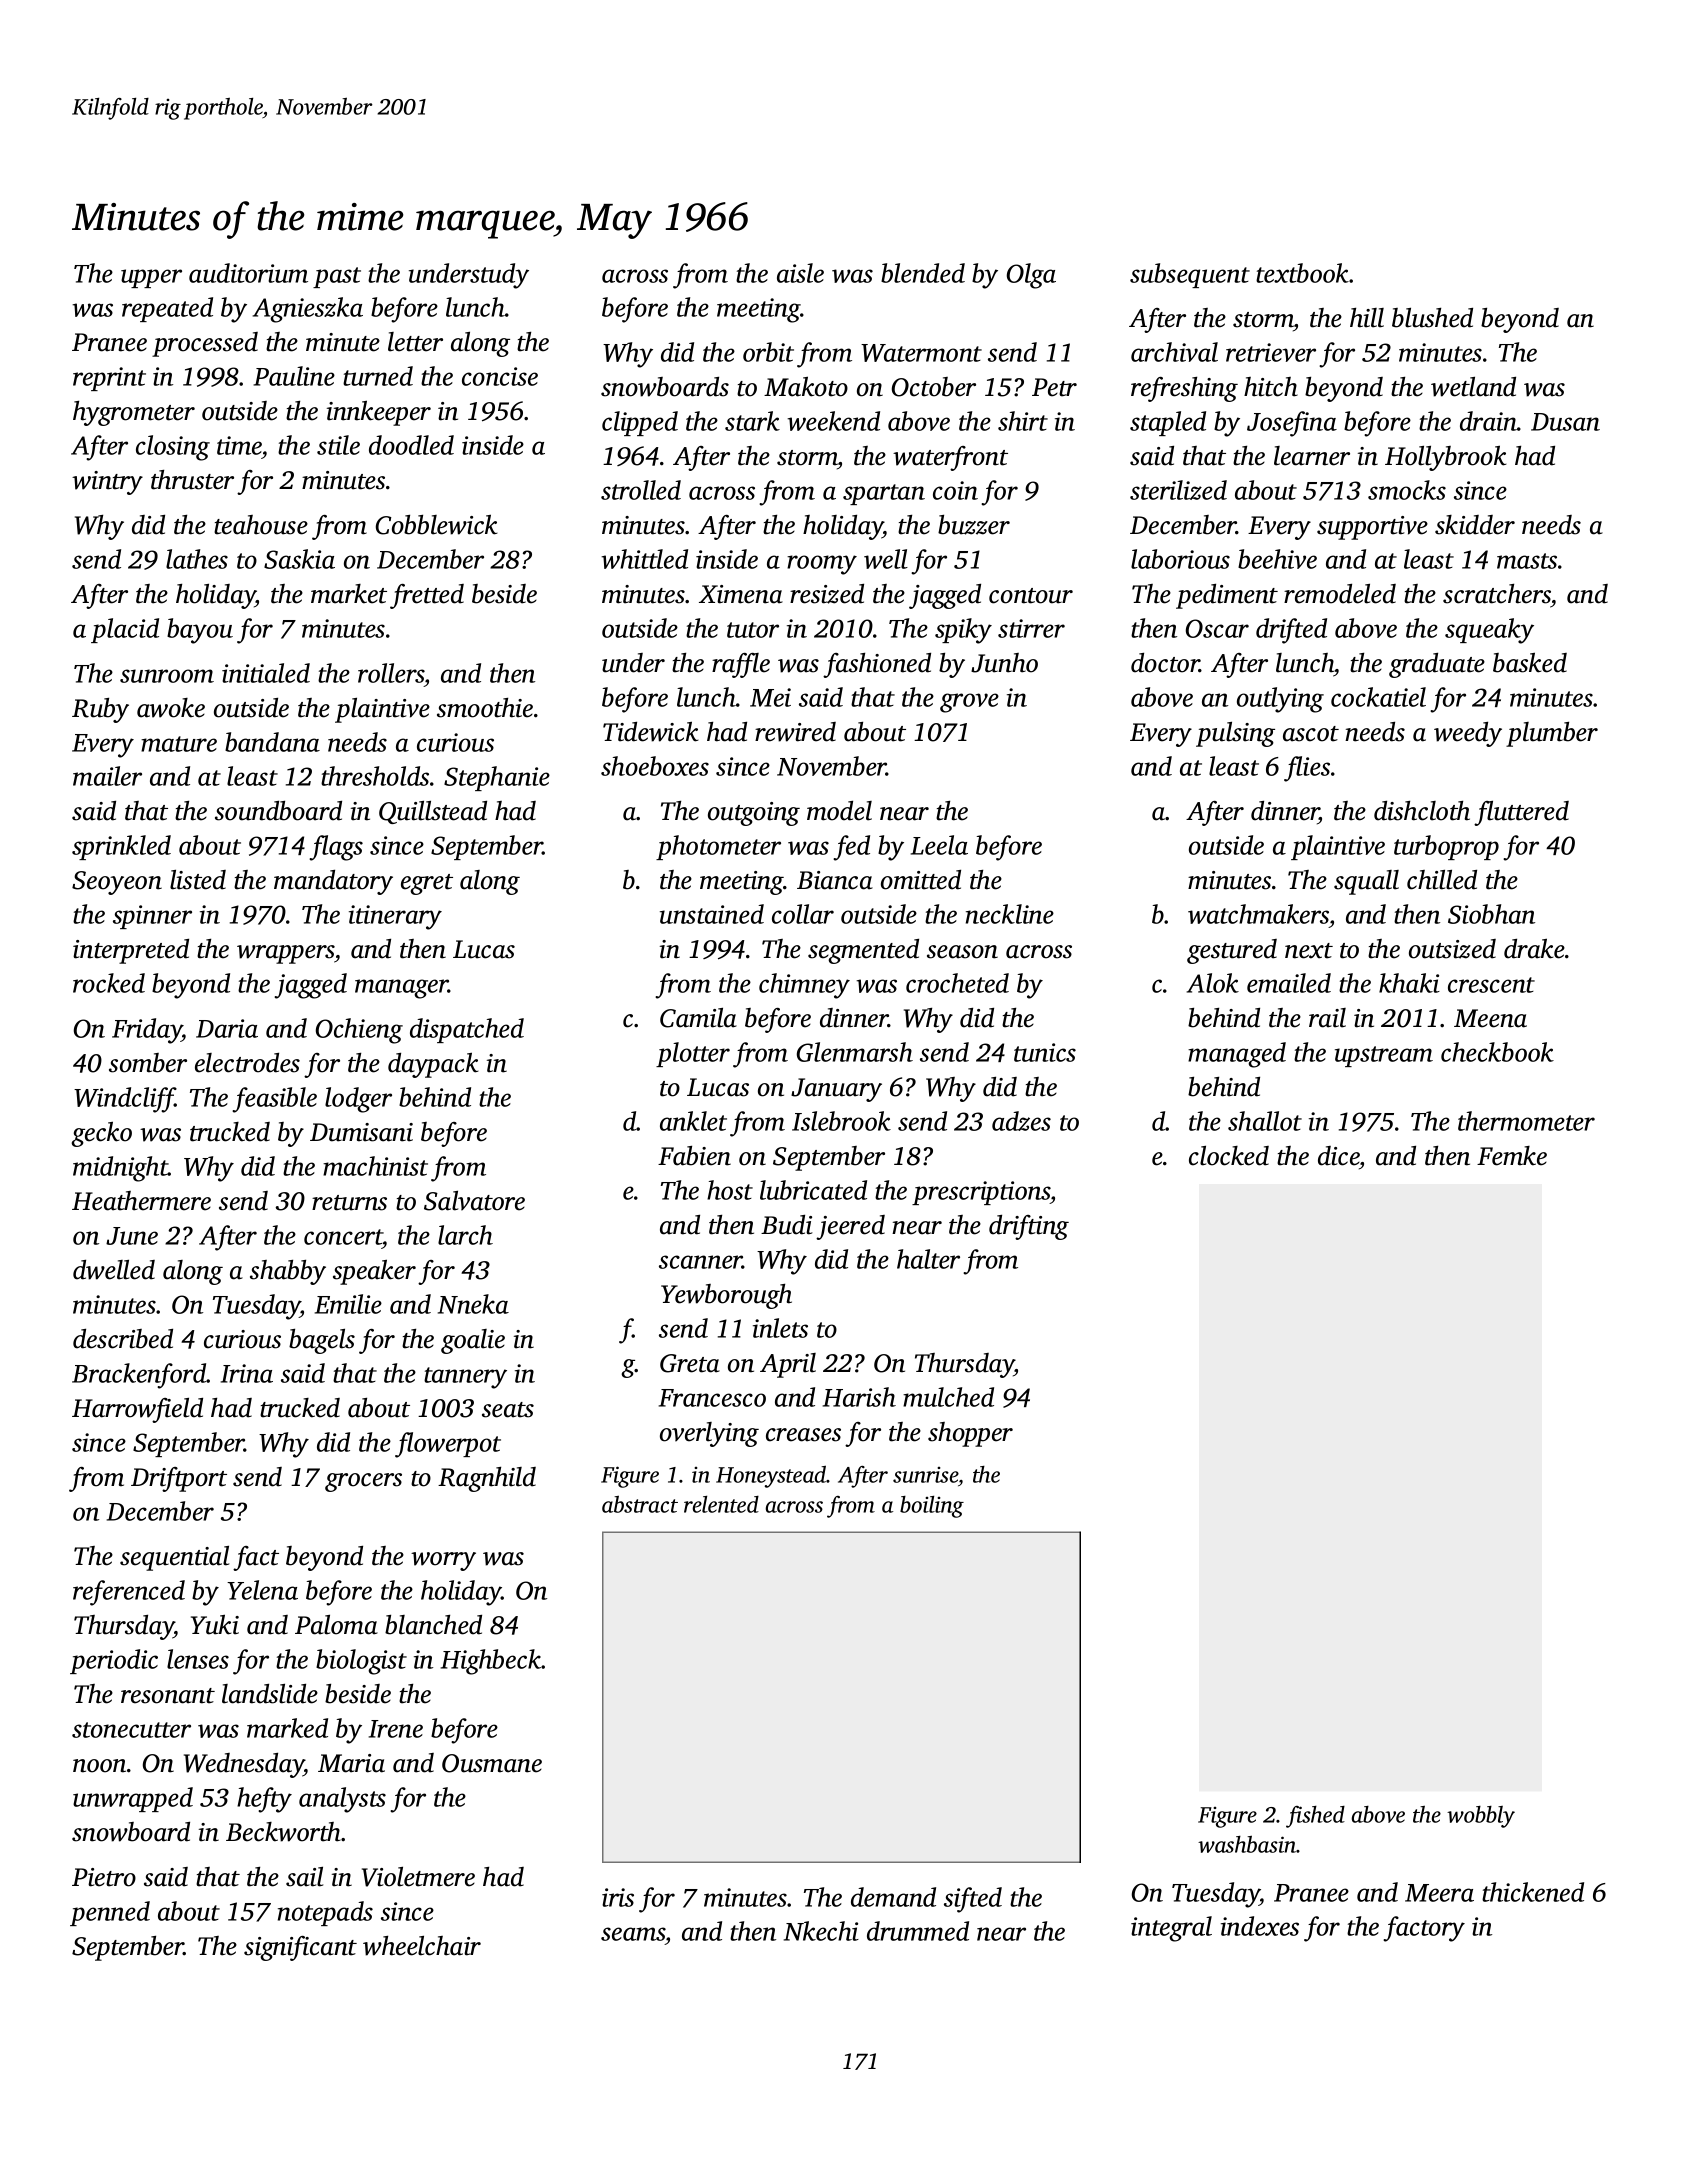  I want to click on upper, so click(151, 278).
